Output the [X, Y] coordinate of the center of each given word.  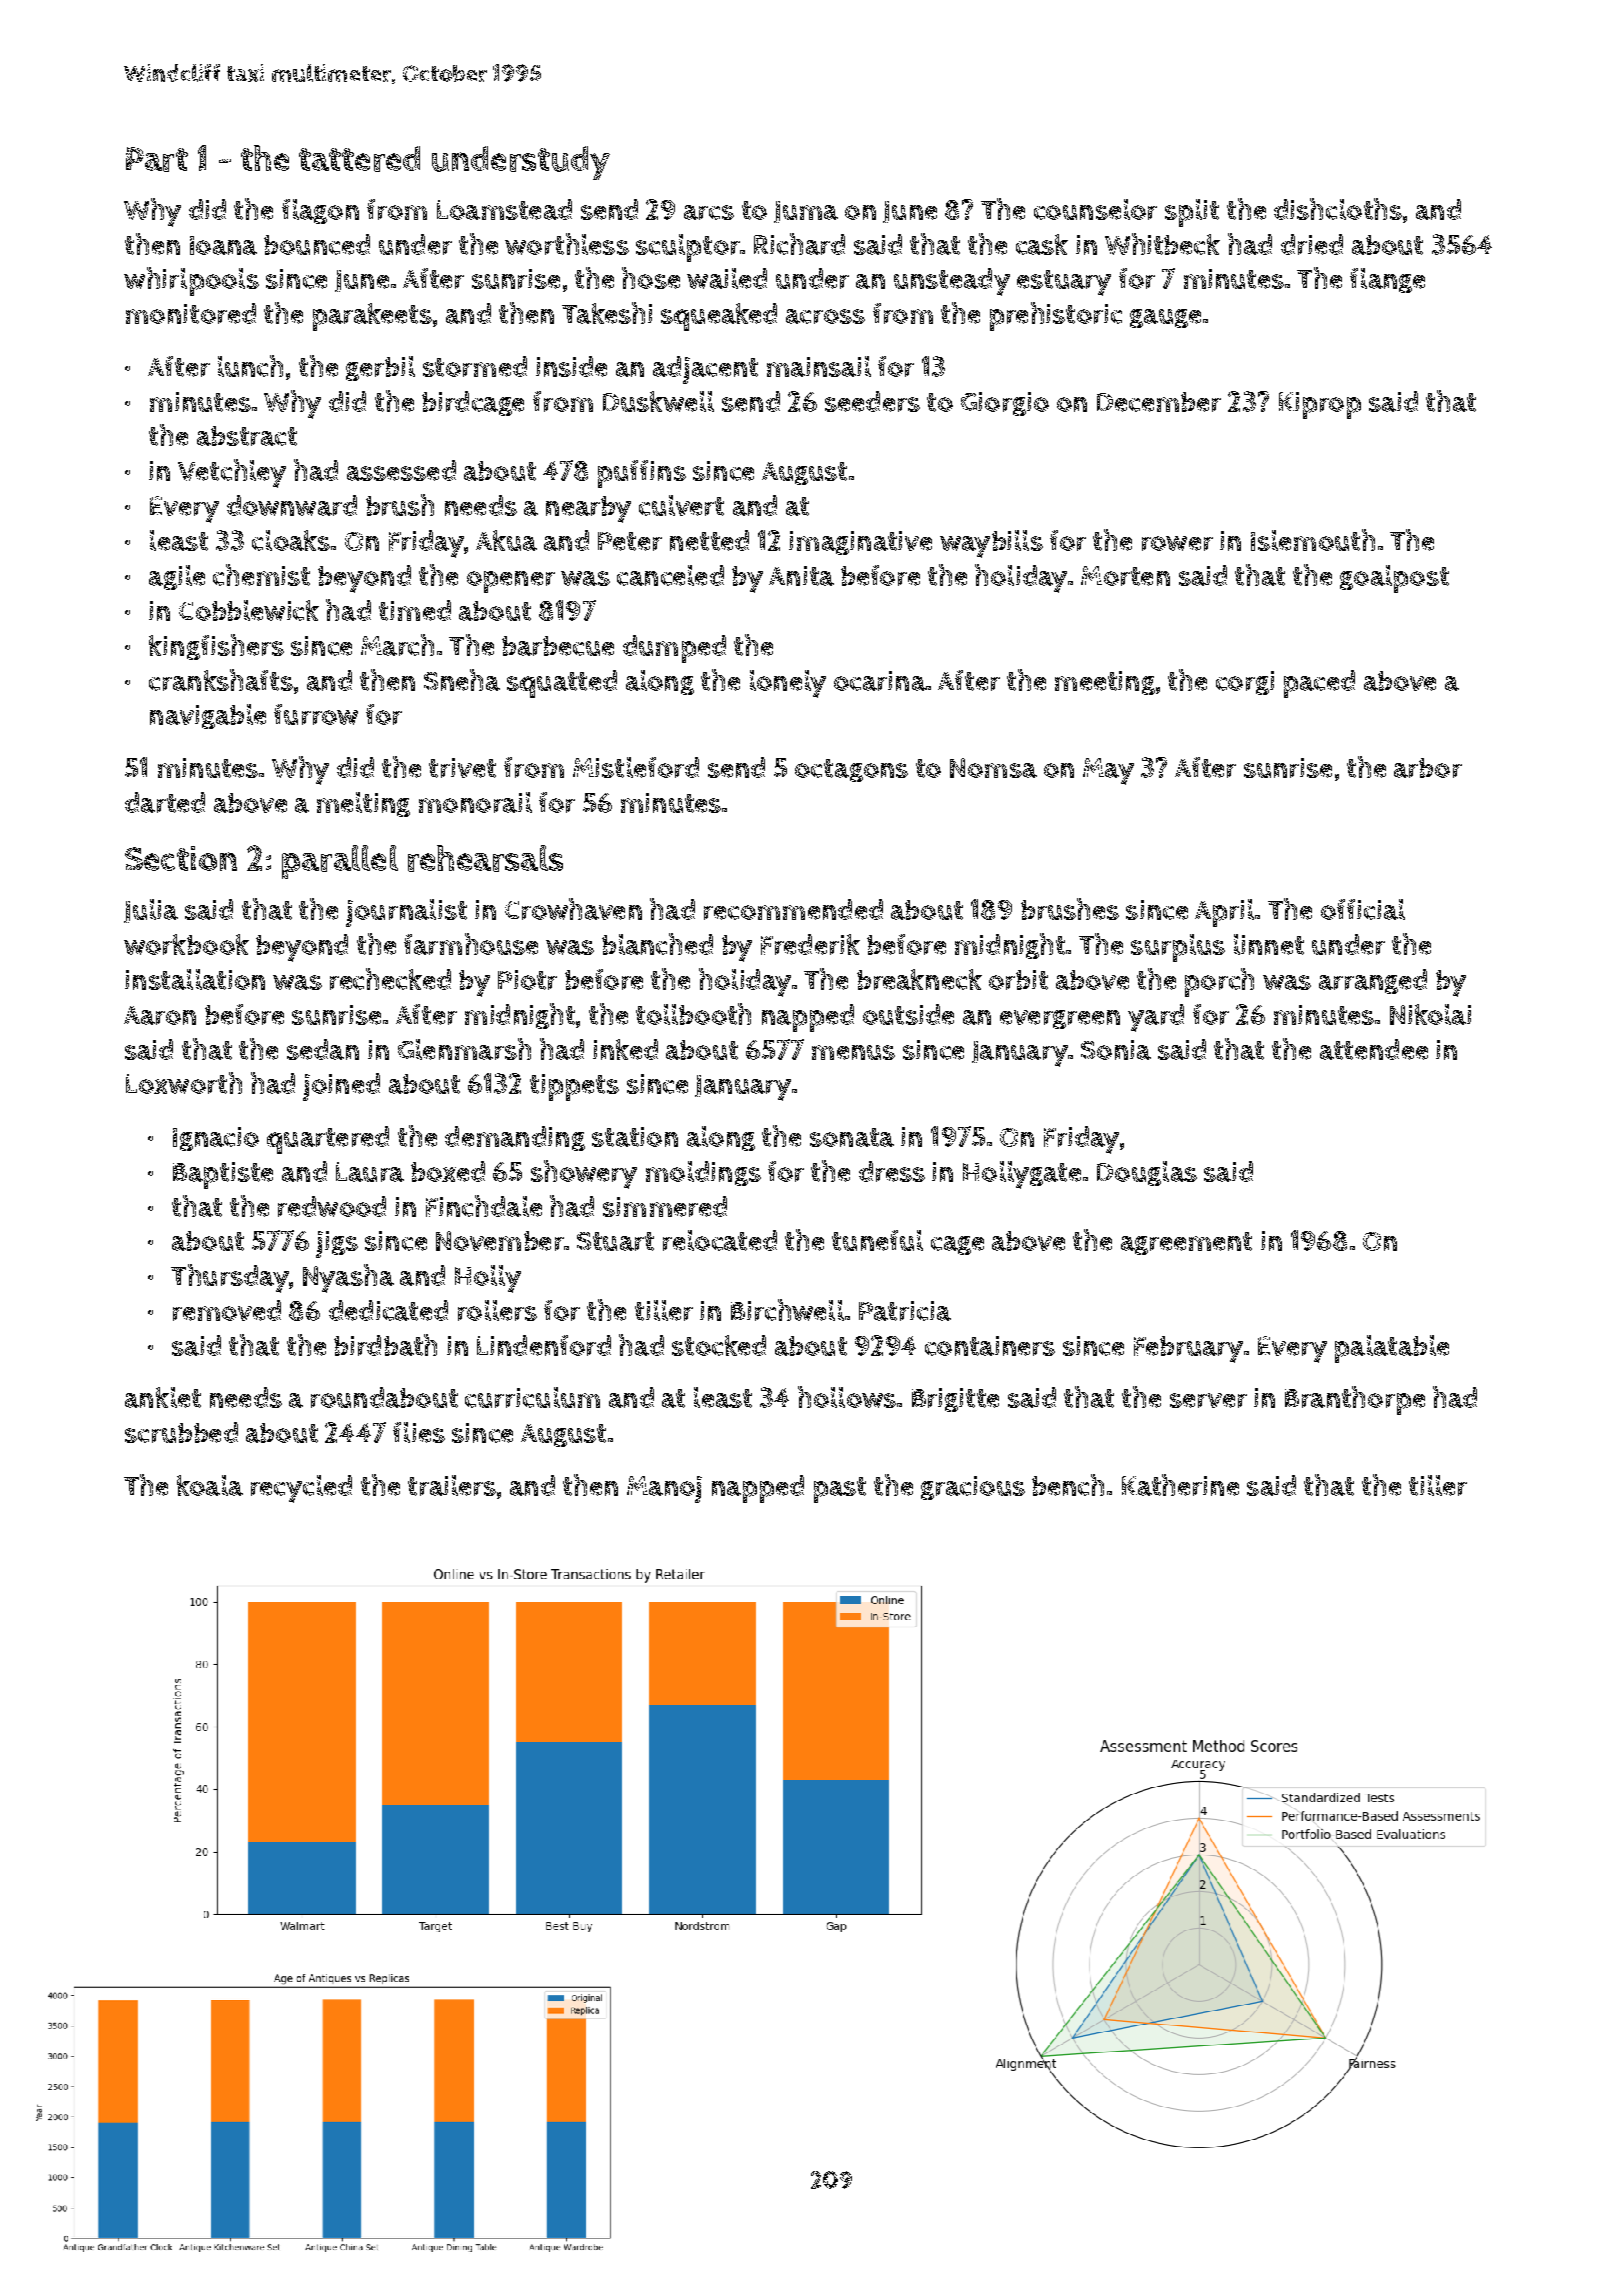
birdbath [385, 1345]
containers [990, 1346]
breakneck [919, 979]
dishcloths [1338, 209]
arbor [1428, 768]
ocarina [880, 681]
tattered [359, 159]
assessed [401, 470]
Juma [806, 212]
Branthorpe [1355, 1400]
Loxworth [184, 1083]
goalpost [1394, 579]
